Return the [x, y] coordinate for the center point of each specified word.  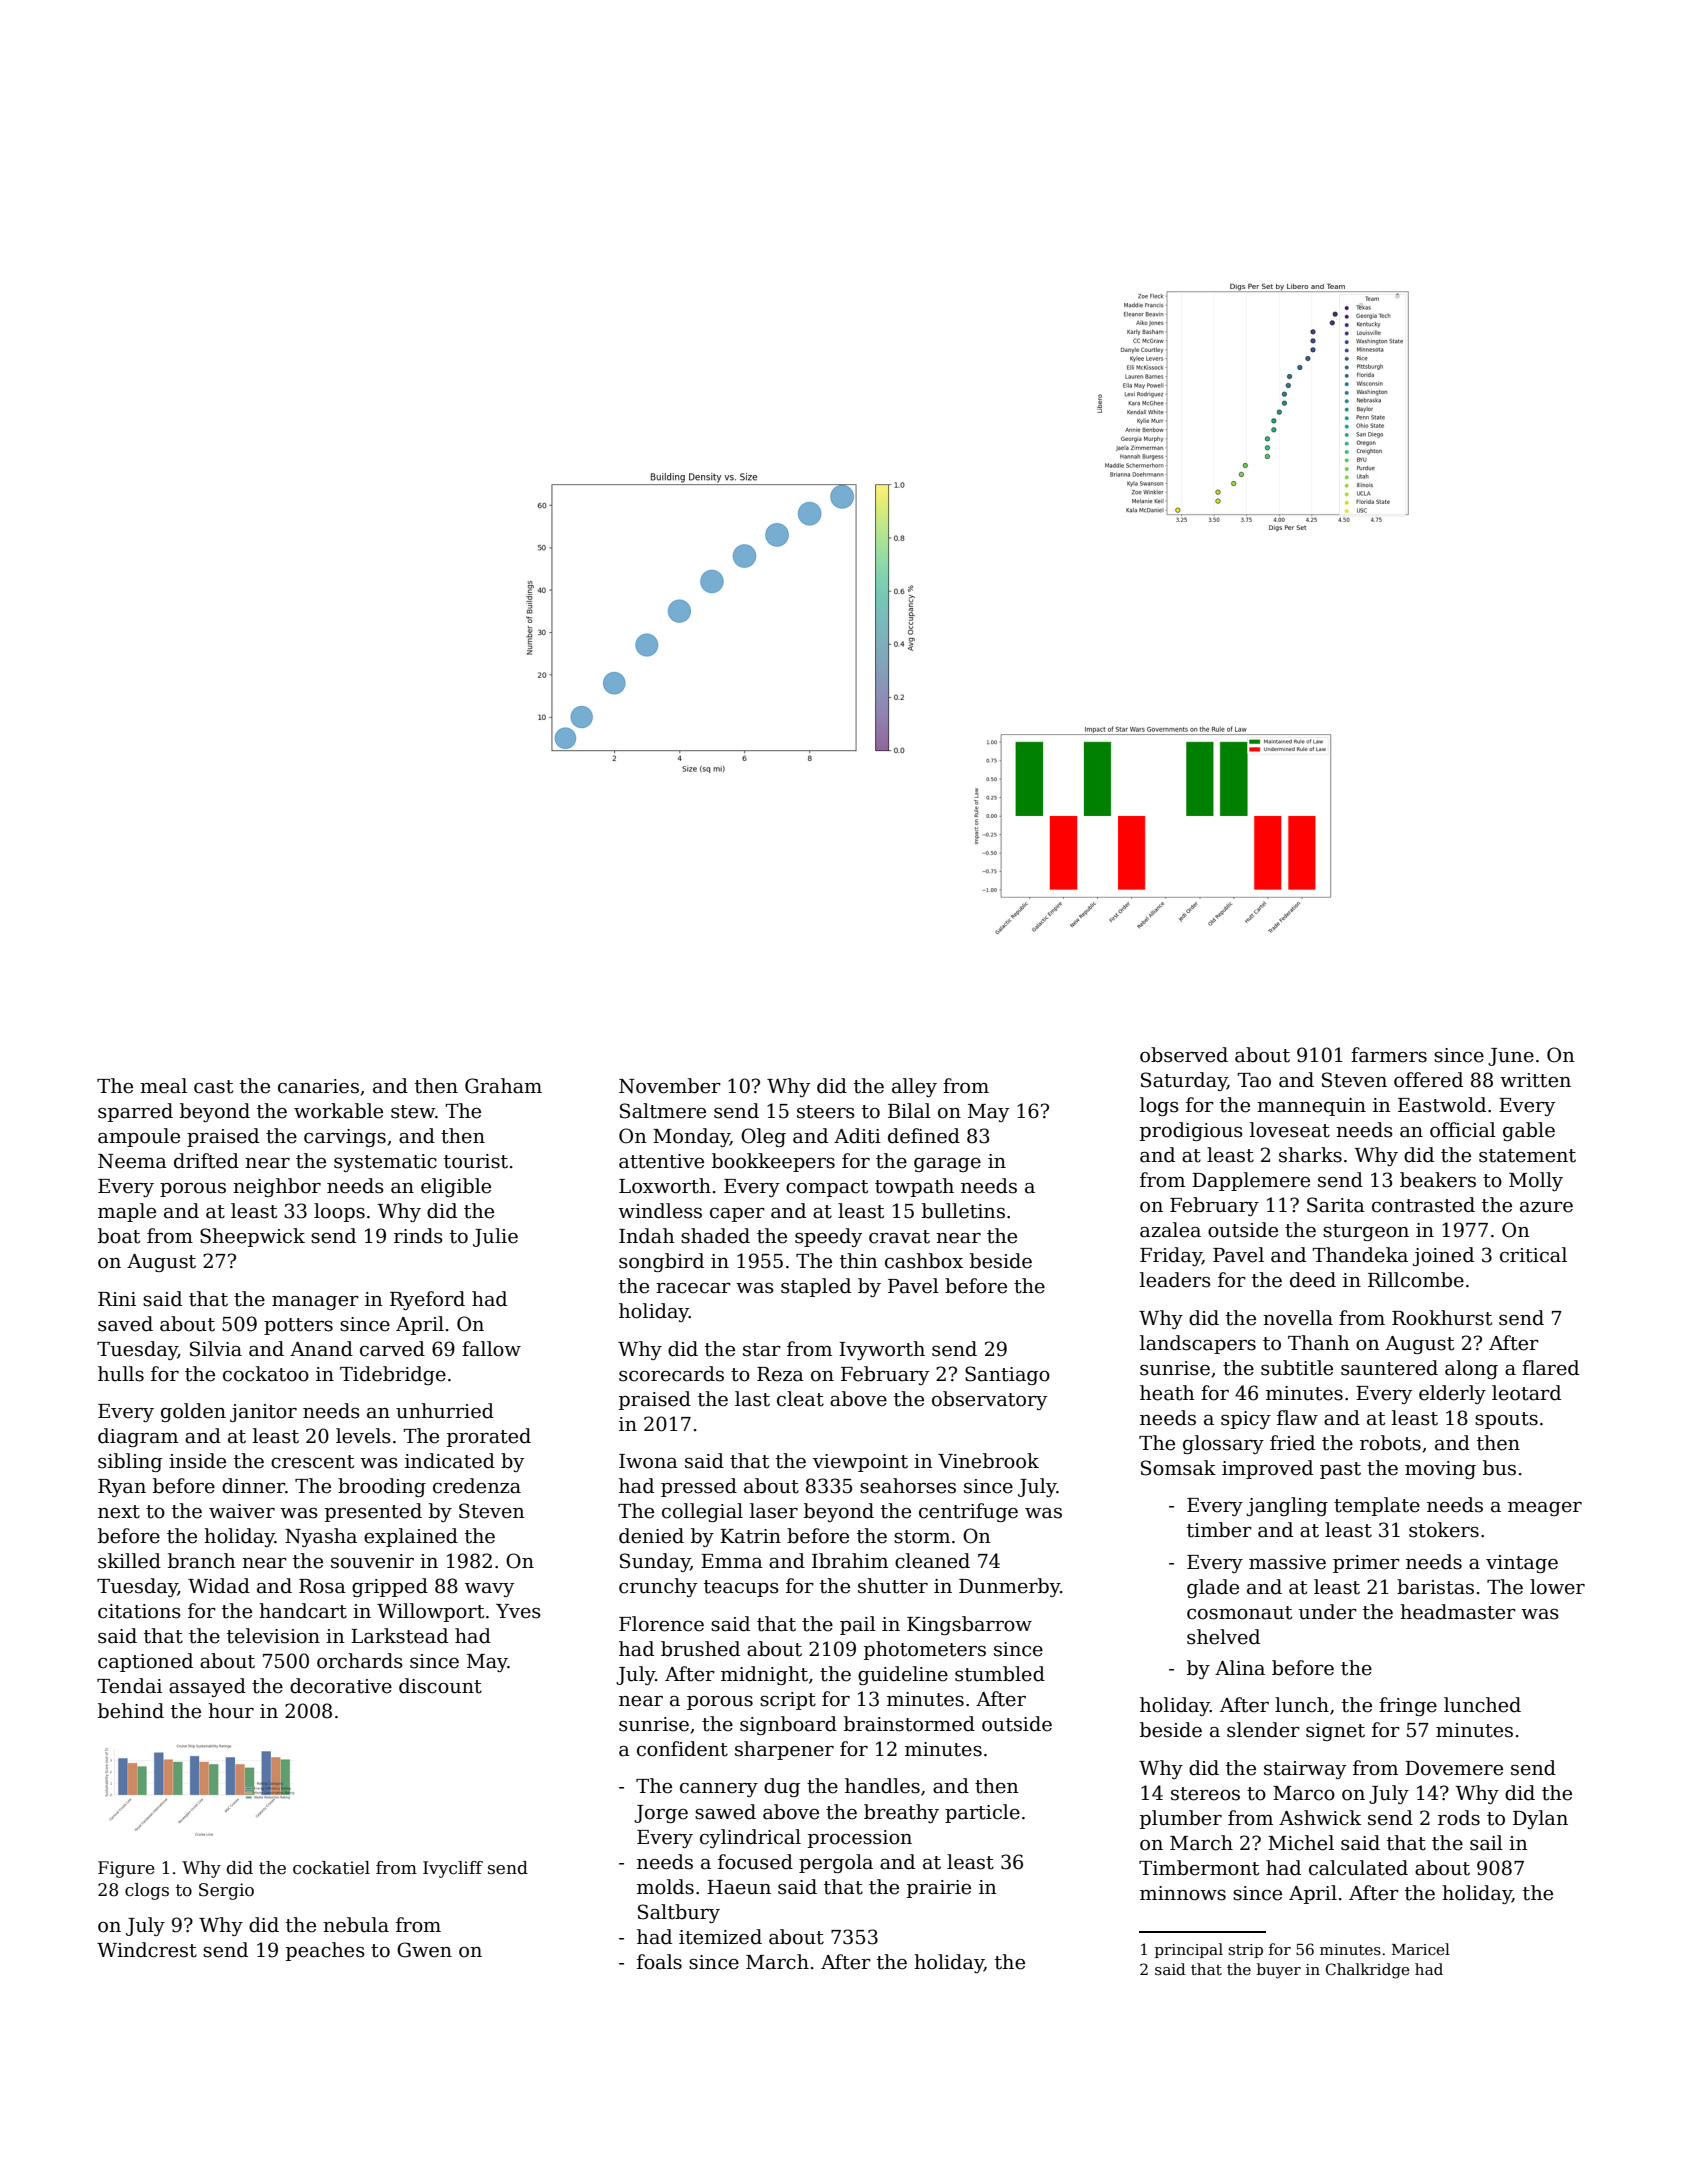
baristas [1435, 1587]
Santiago [1007, 1375]
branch [202, 1561]
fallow [491, 1349]
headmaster [1458, 1612]
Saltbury [679, 1913]
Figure [126, 1869]
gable [1529, 1131]
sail [1486, 1843]
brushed [700, 1649]
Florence [661, 1624]
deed [1313, 1280]
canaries [318, 1086]
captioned [145, 1662]
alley [914, 1087]
